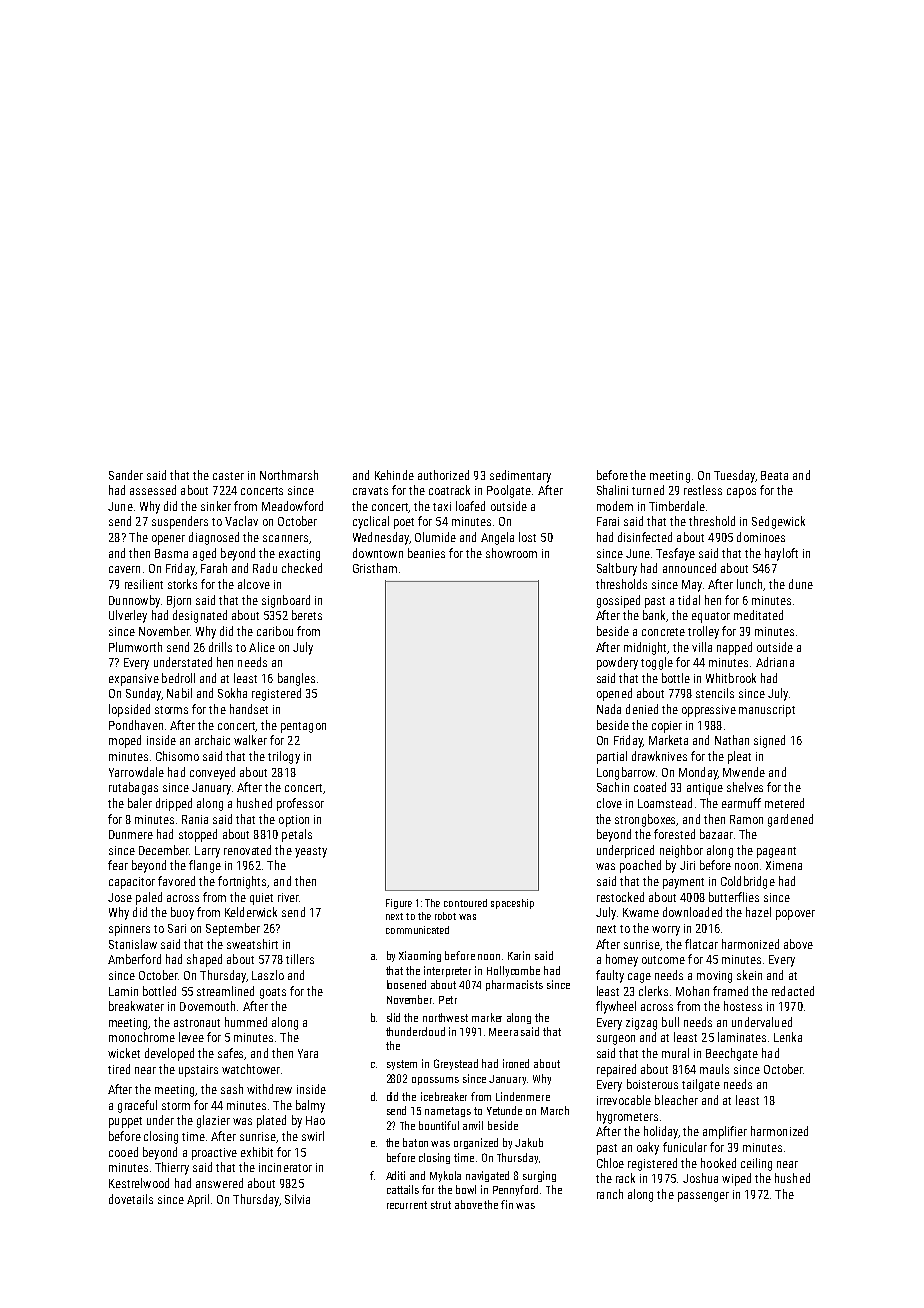  I want to click on safes, so click(231, 1054).
